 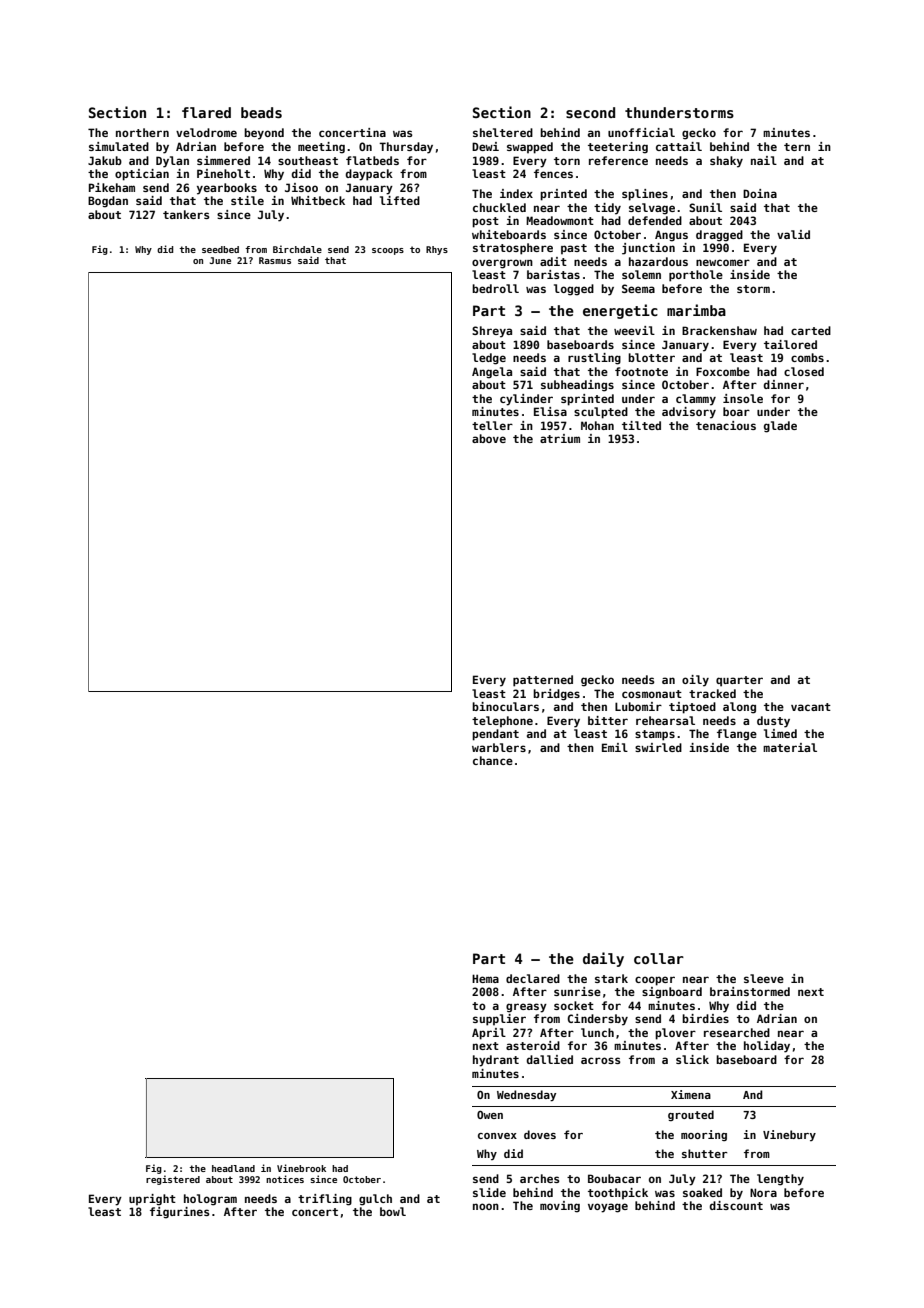 What do you see at coordinates (406, 148) in the screenshot?
I see `Thursday` at bounding box center [406, 148].
